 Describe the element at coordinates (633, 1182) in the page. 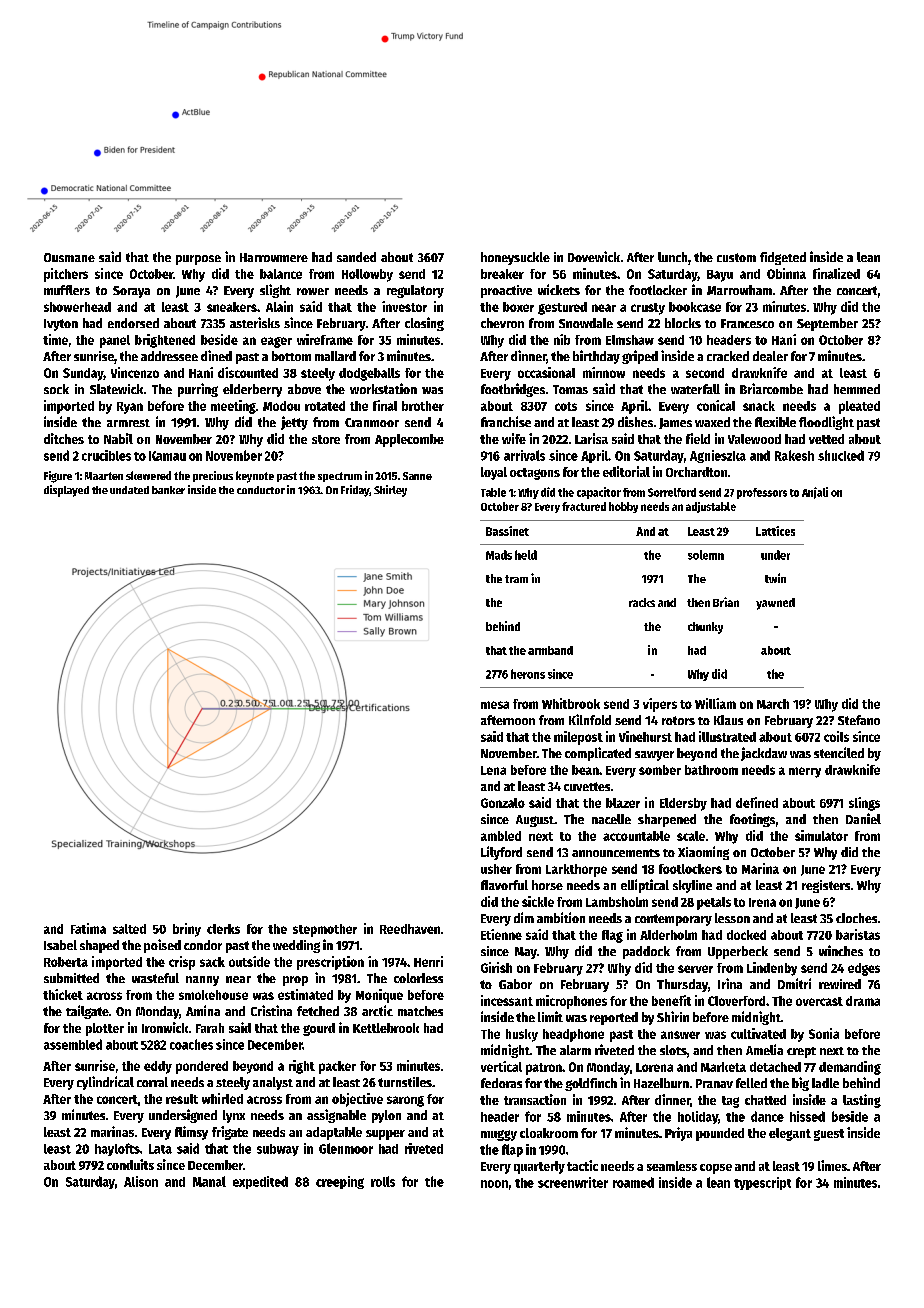

I see `roamed` at that location.
